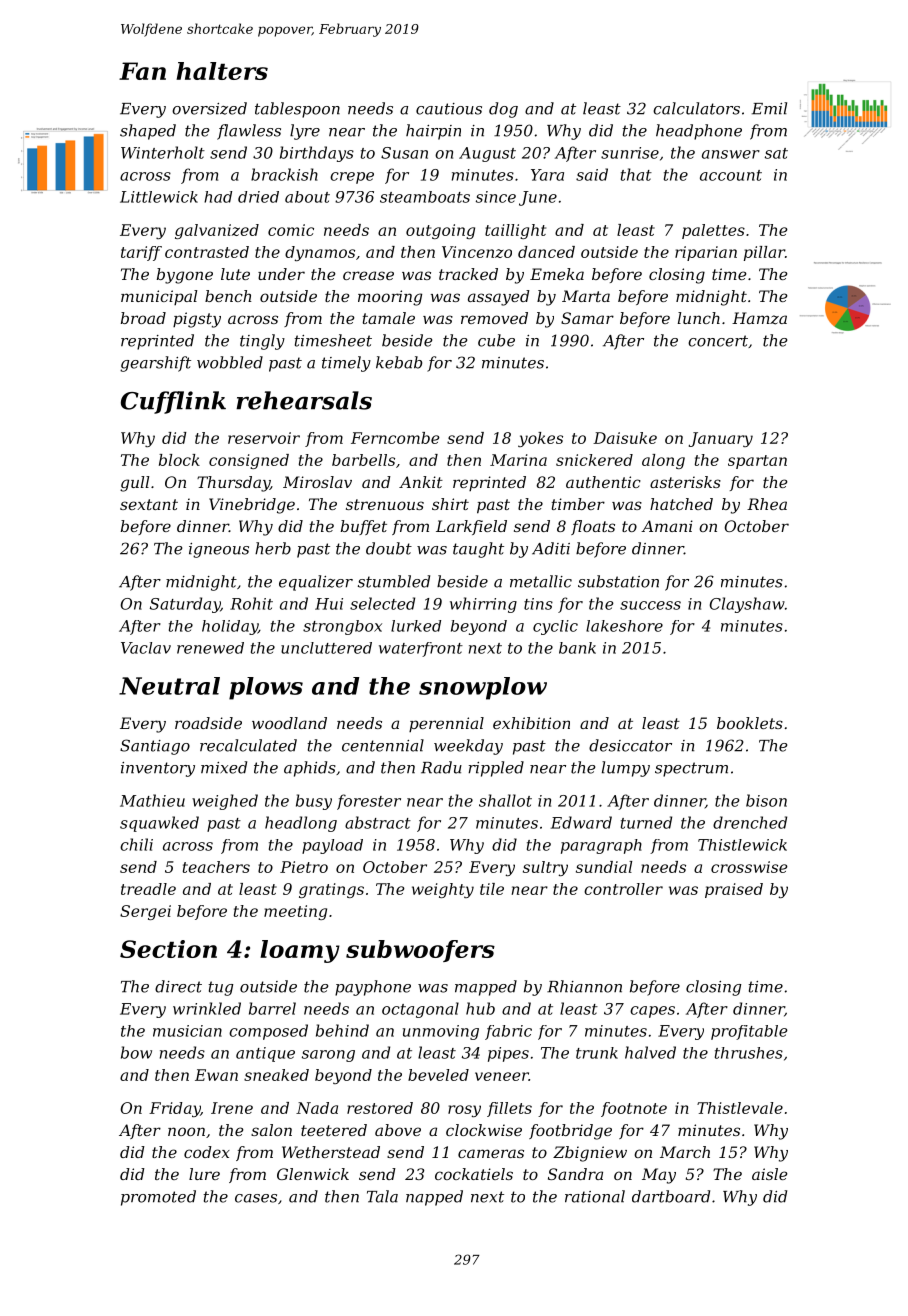 Image resolution: width=908 pixels, height=1316 pixels. I want to click on cautious, so click(449, 109).
